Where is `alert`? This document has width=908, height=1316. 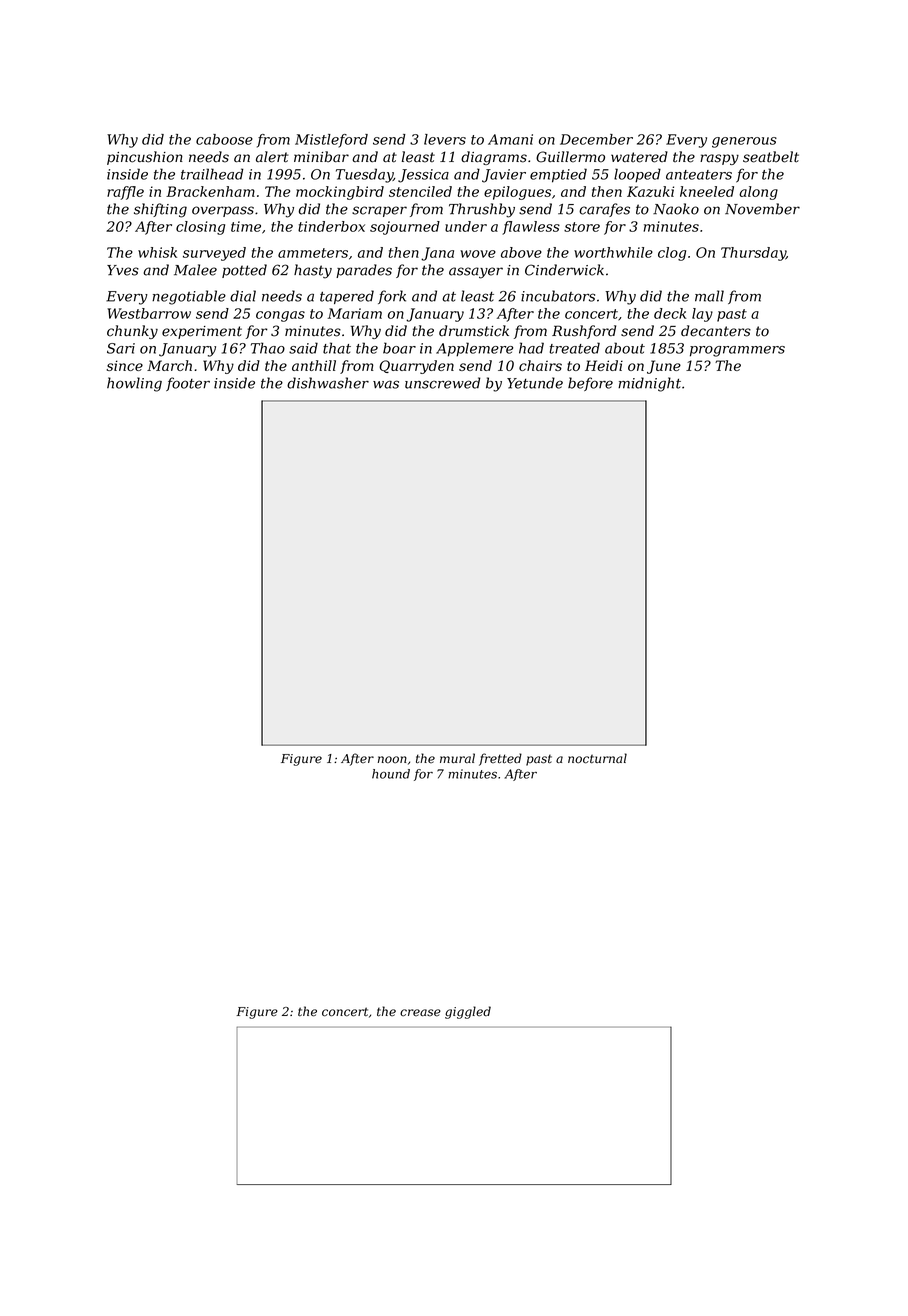 alert is located at coordinates (272, 157).
